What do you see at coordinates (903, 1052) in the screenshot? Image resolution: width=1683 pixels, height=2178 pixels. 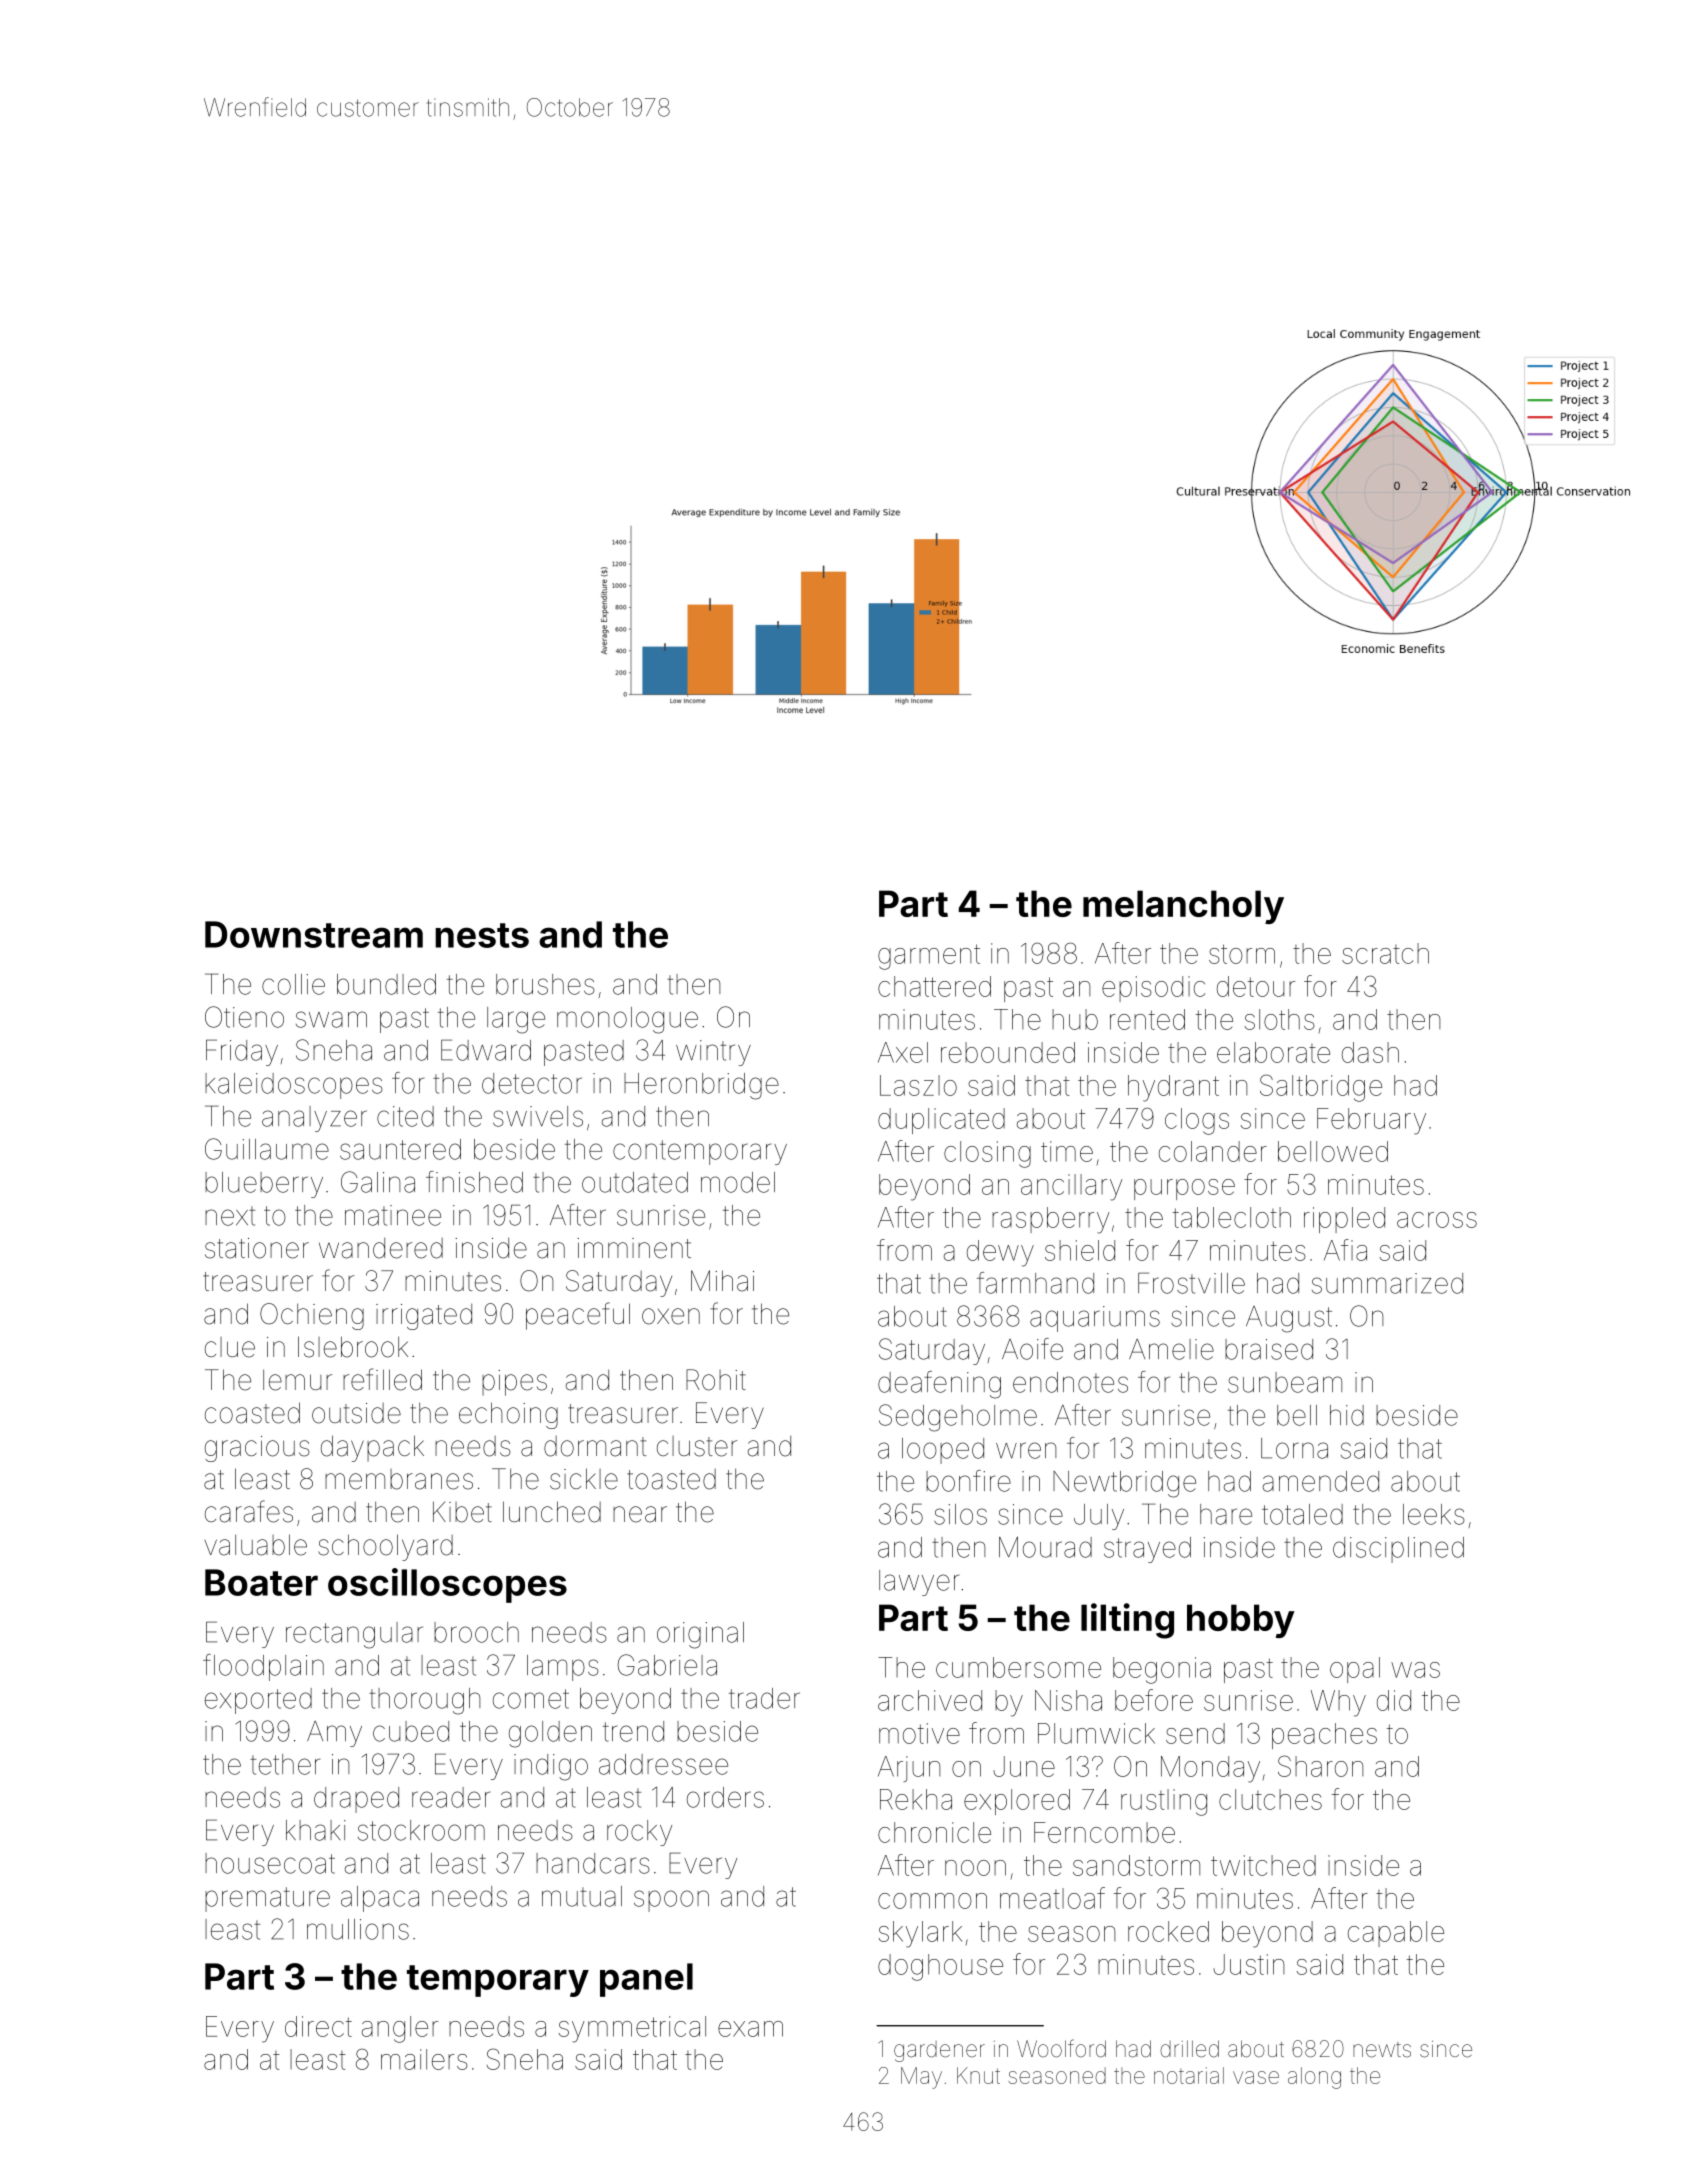 I see `Axel` at bounding box center [903, 1052].
